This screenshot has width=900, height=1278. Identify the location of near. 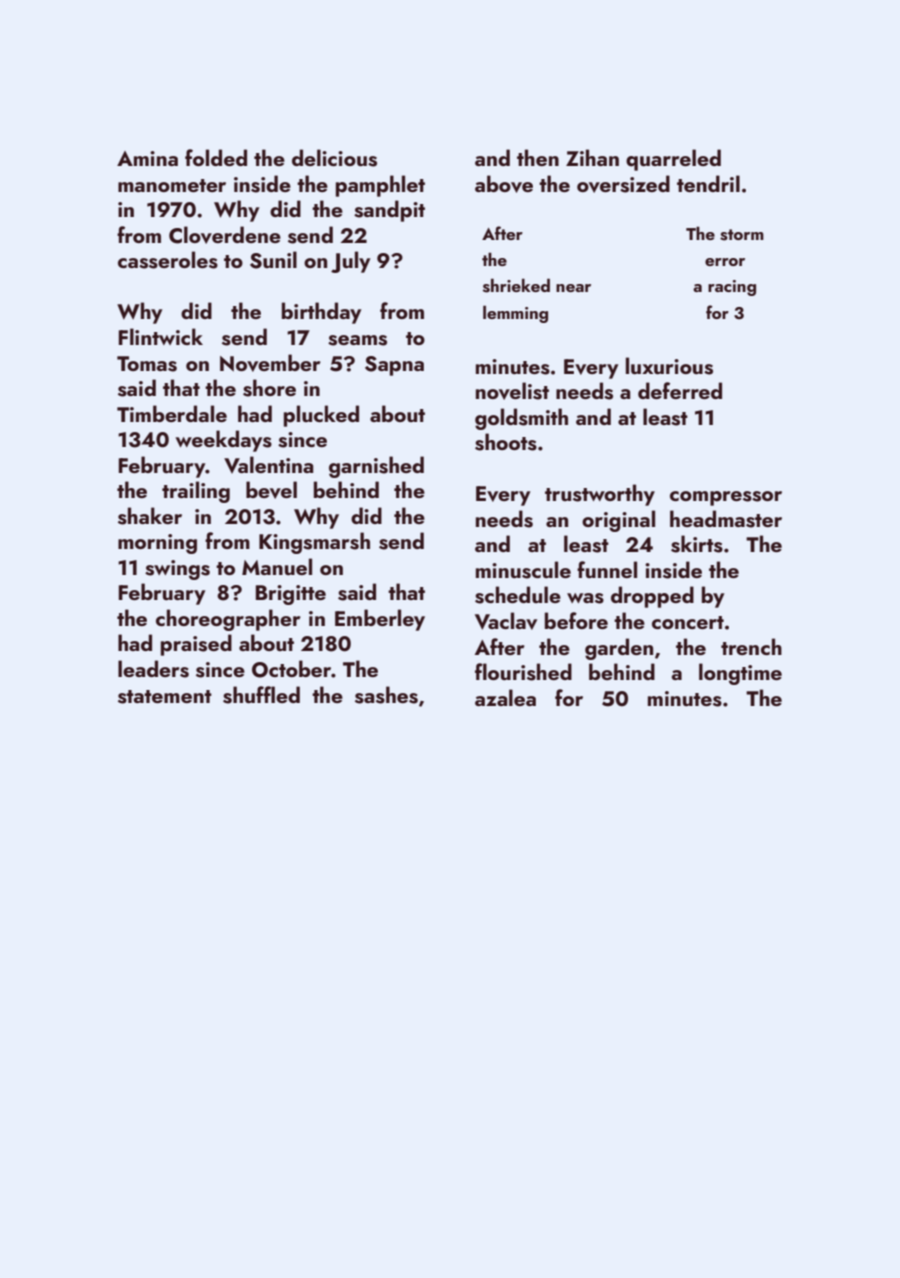
(573, 288).
